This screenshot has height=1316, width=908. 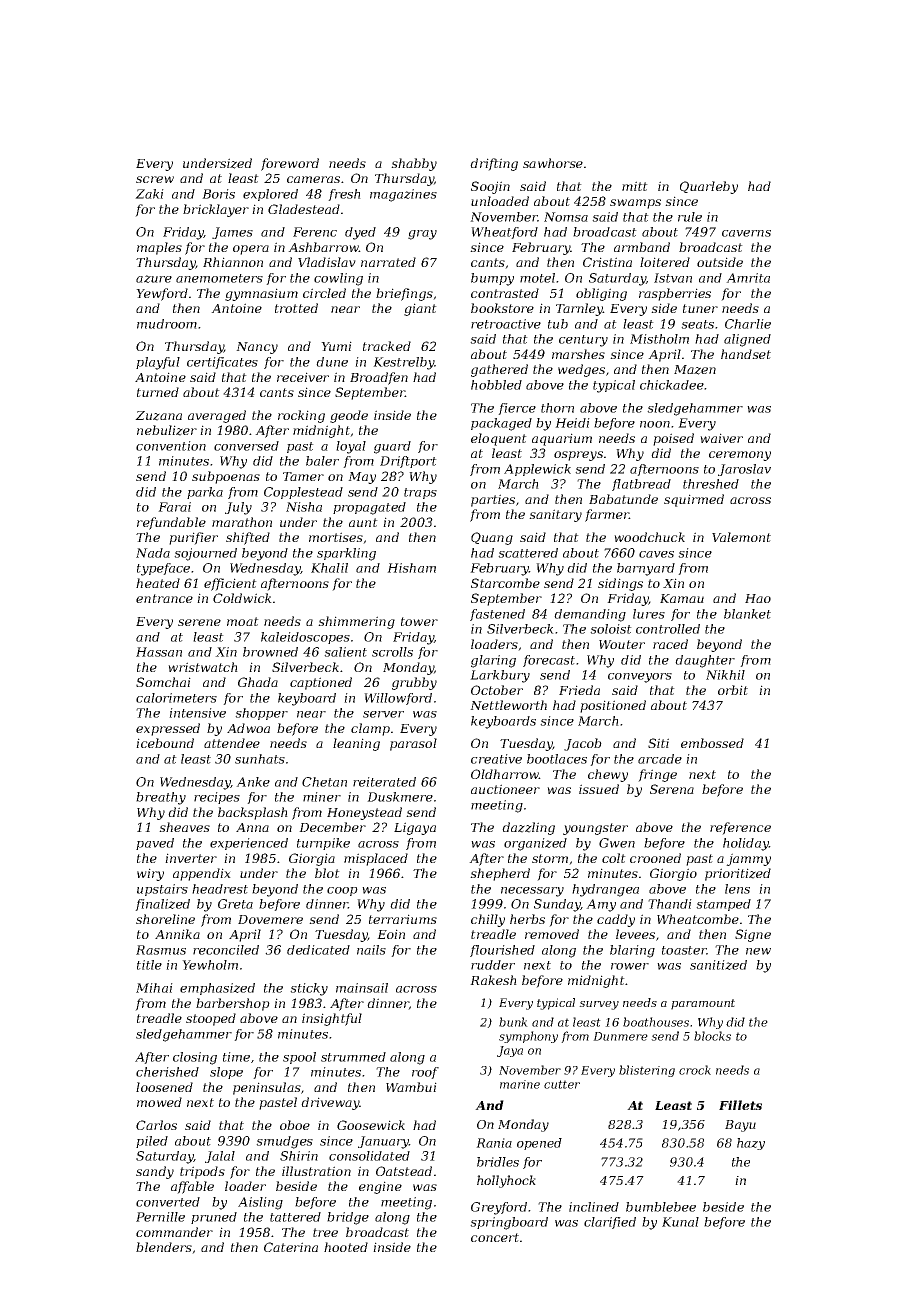 I want to click on gathered, so click(x=499, y=370).
